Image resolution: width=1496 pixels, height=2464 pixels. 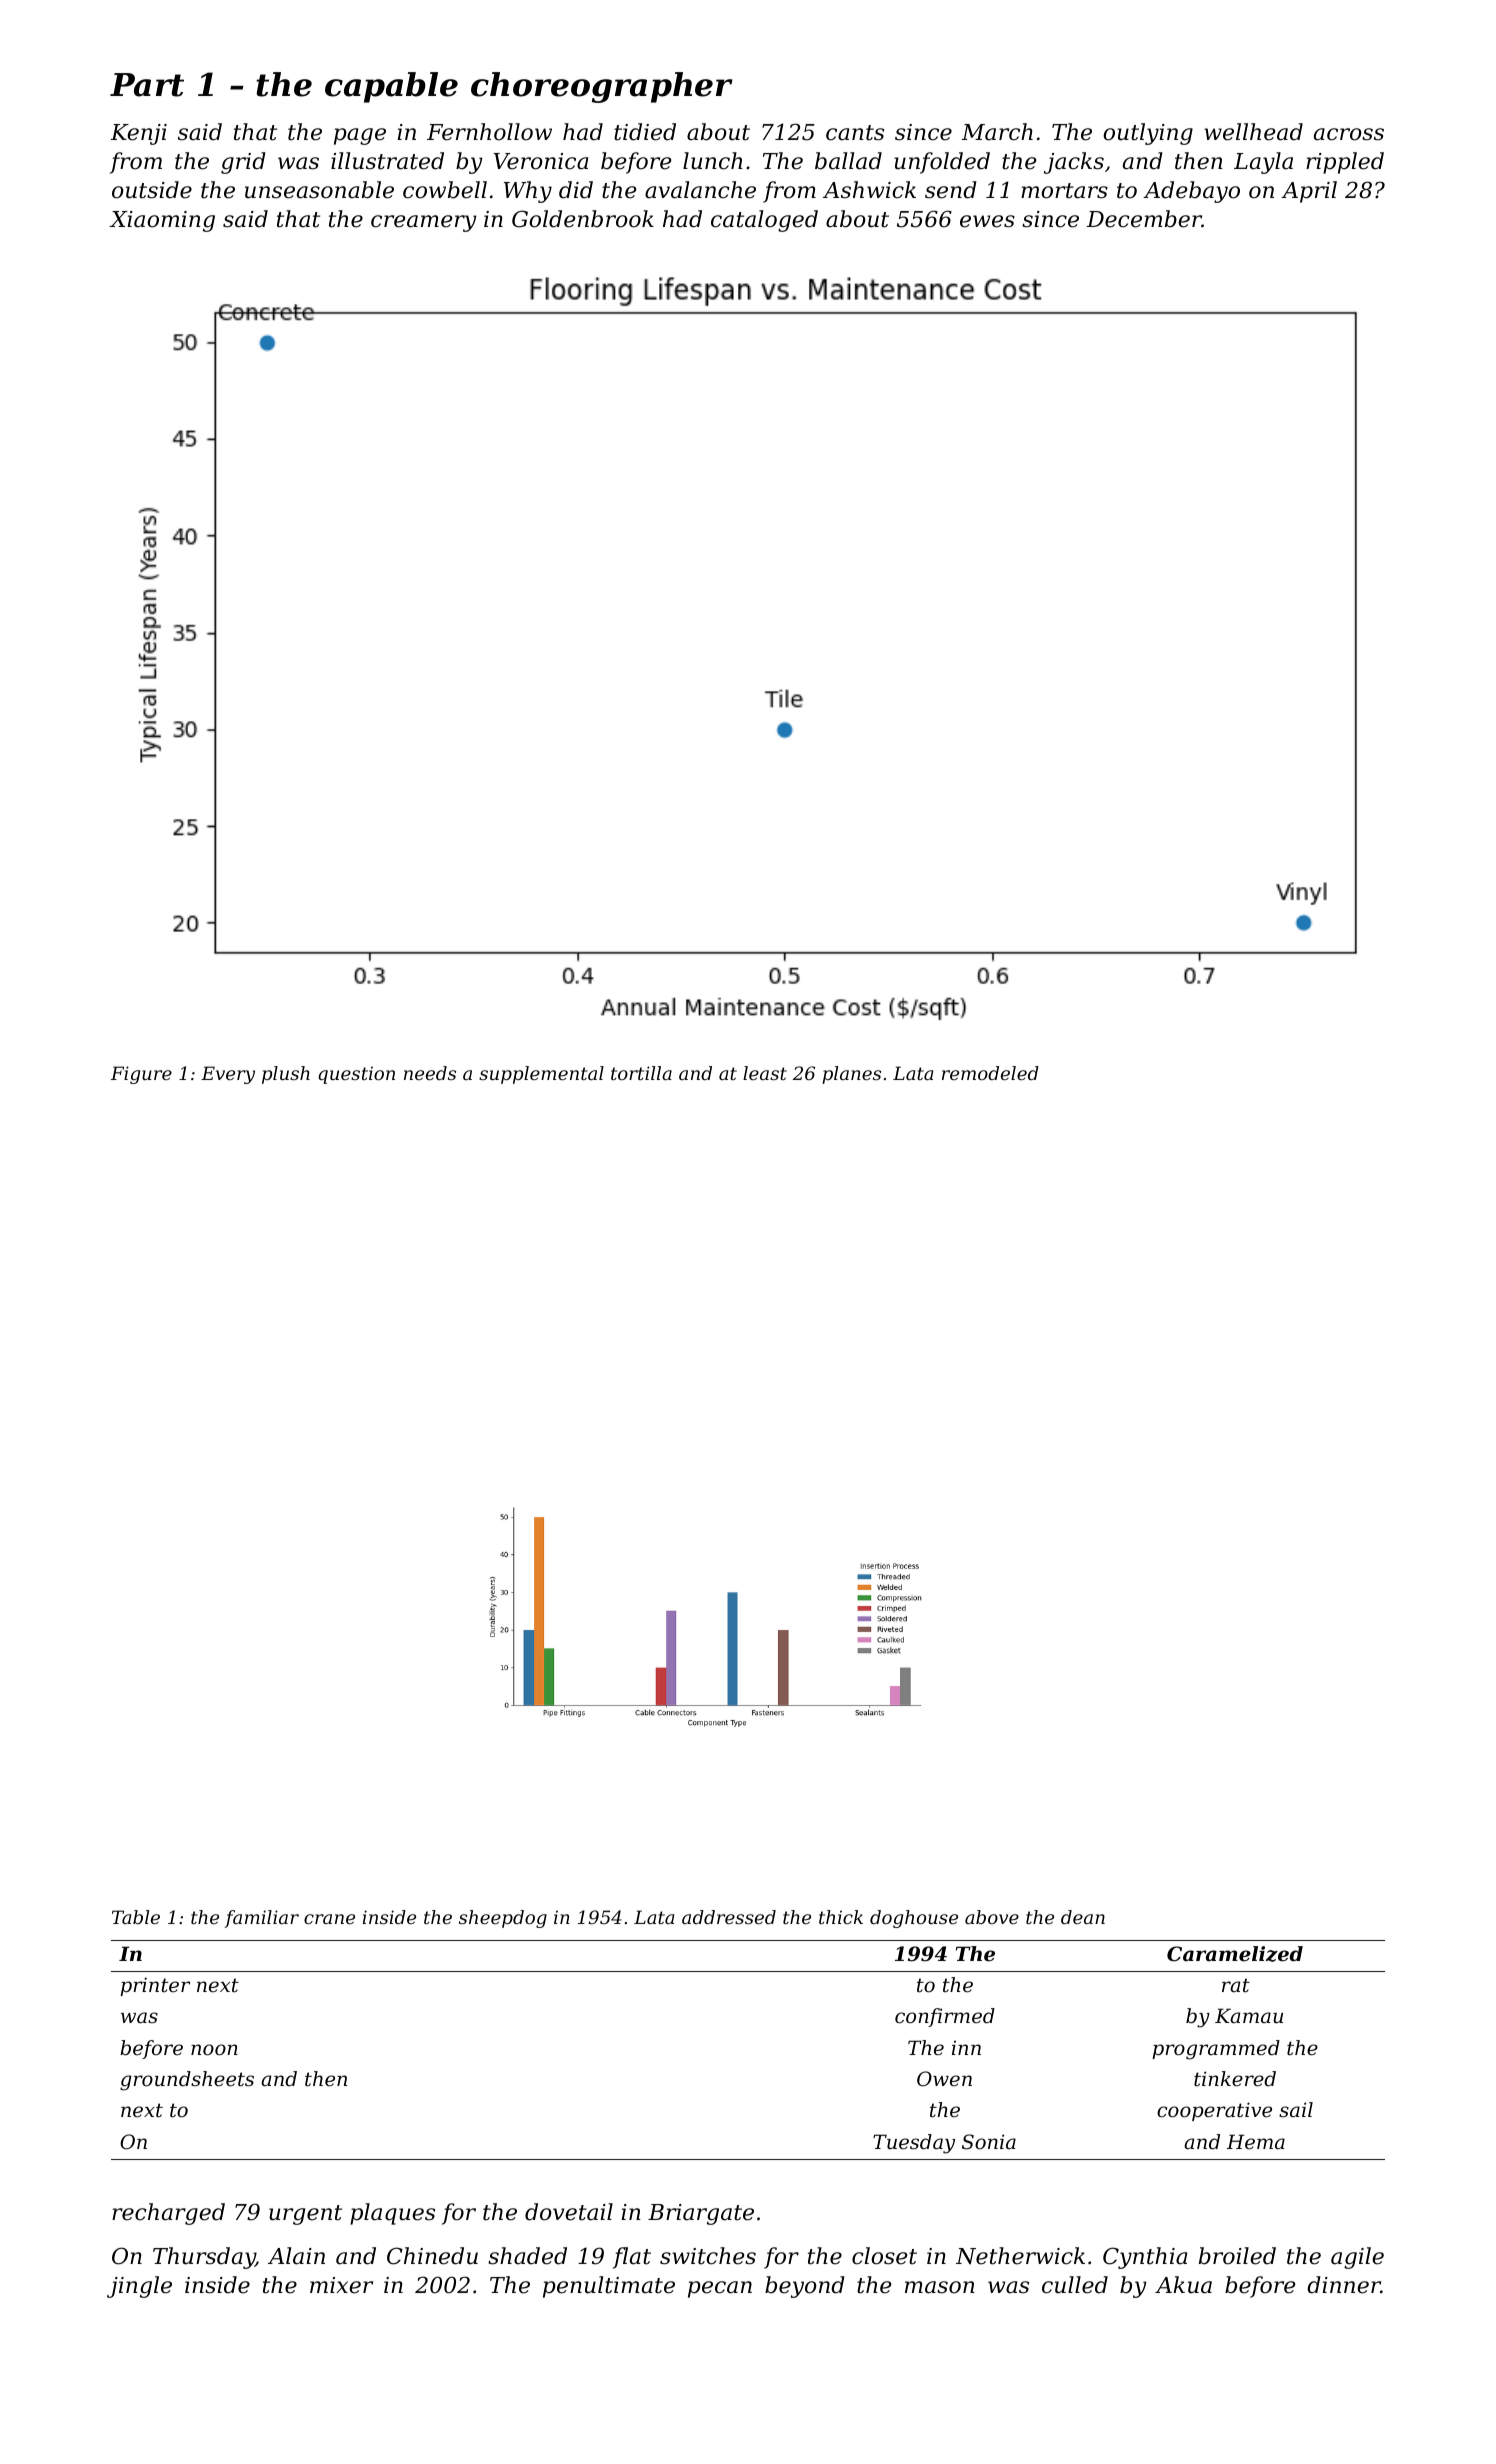 What do you see at coordinates (1345, 163) in the image?
I see `rippled` at bounding box center [1345, 163].
